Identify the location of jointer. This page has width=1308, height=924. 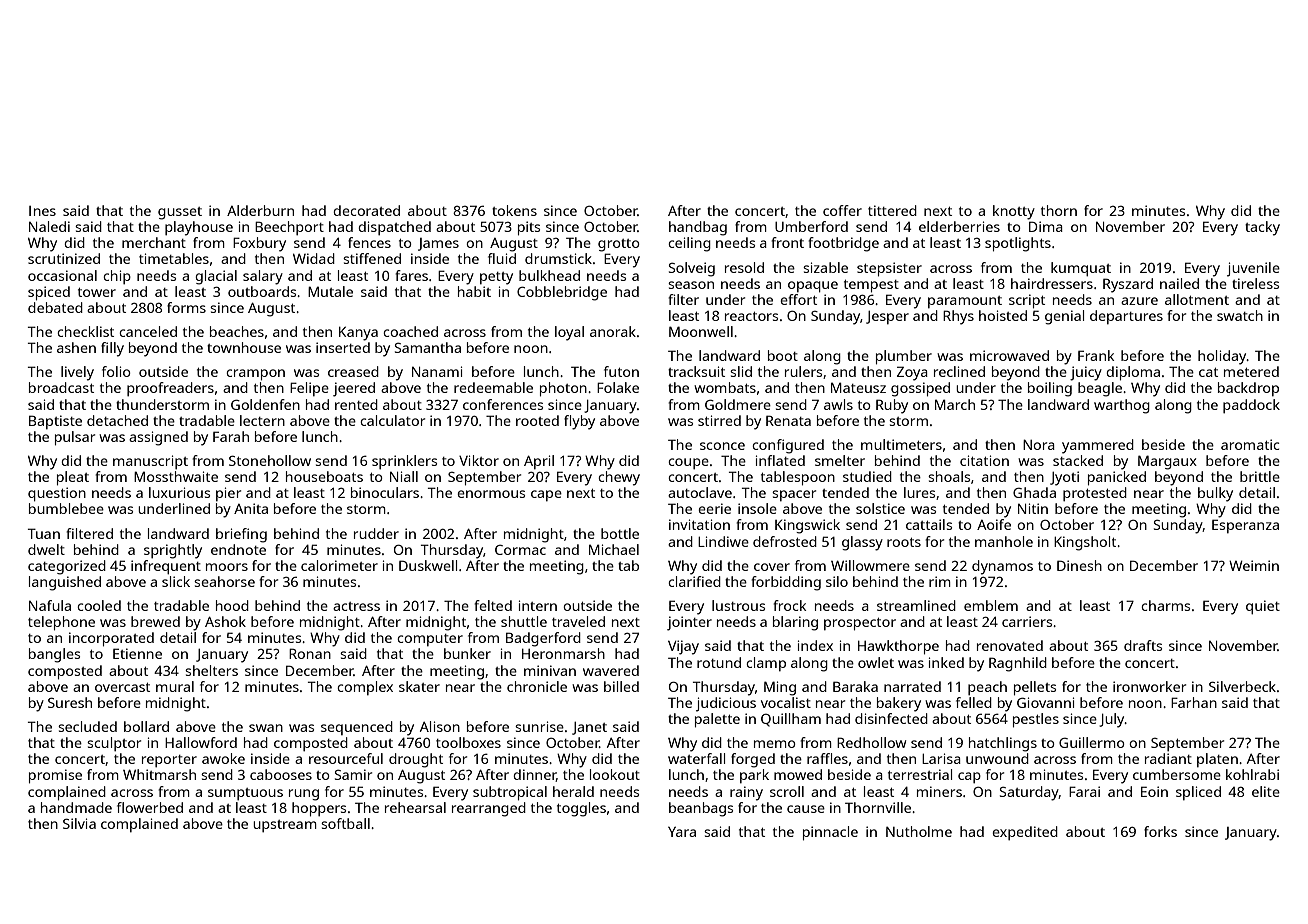
(689, 623).
